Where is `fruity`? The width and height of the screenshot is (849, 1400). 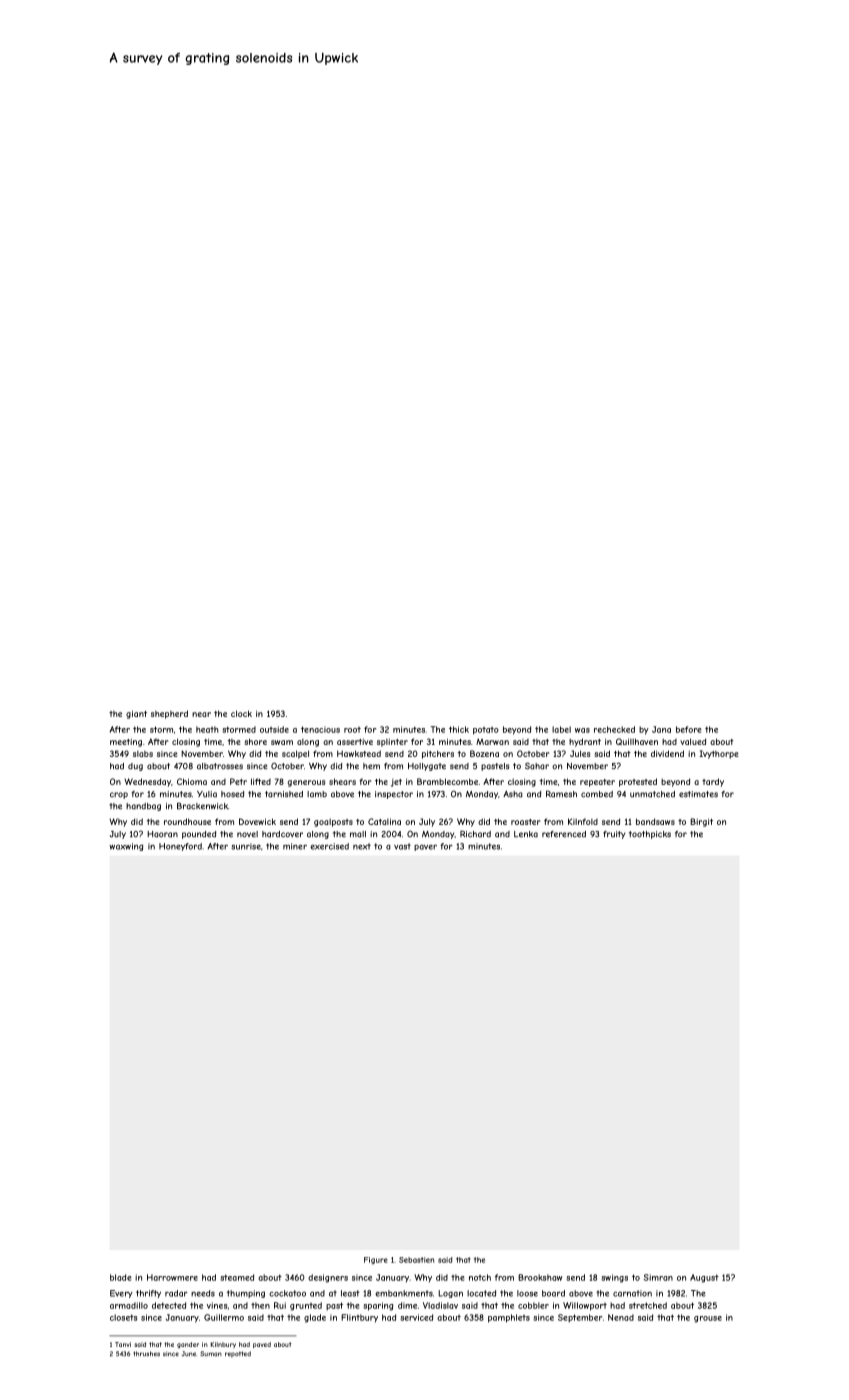 fruity is located at coordinates (614, 835).
